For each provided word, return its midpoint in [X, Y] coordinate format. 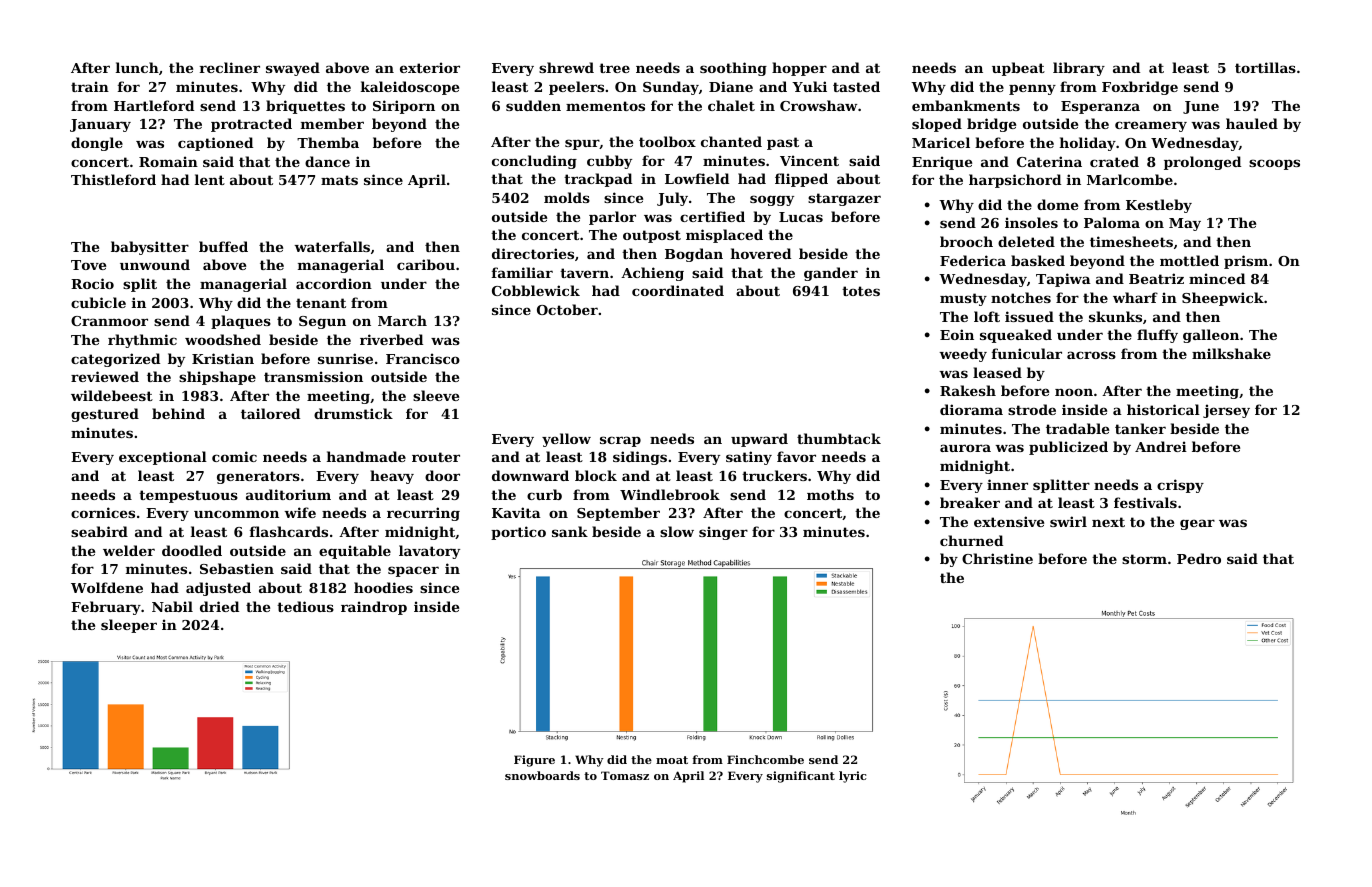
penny [1032, 89]
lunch [137, 67]
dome [1057, 204]
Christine [997, 558]
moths [830, 494]
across [1091, 355]
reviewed [105, 376]
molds [567, 197]
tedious [305, 606]
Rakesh [968, 390]
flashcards [289, 531]
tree [614, 68]
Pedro [1199, 558]
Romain [168, 161]
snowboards [542, 775]
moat [672, 760]
